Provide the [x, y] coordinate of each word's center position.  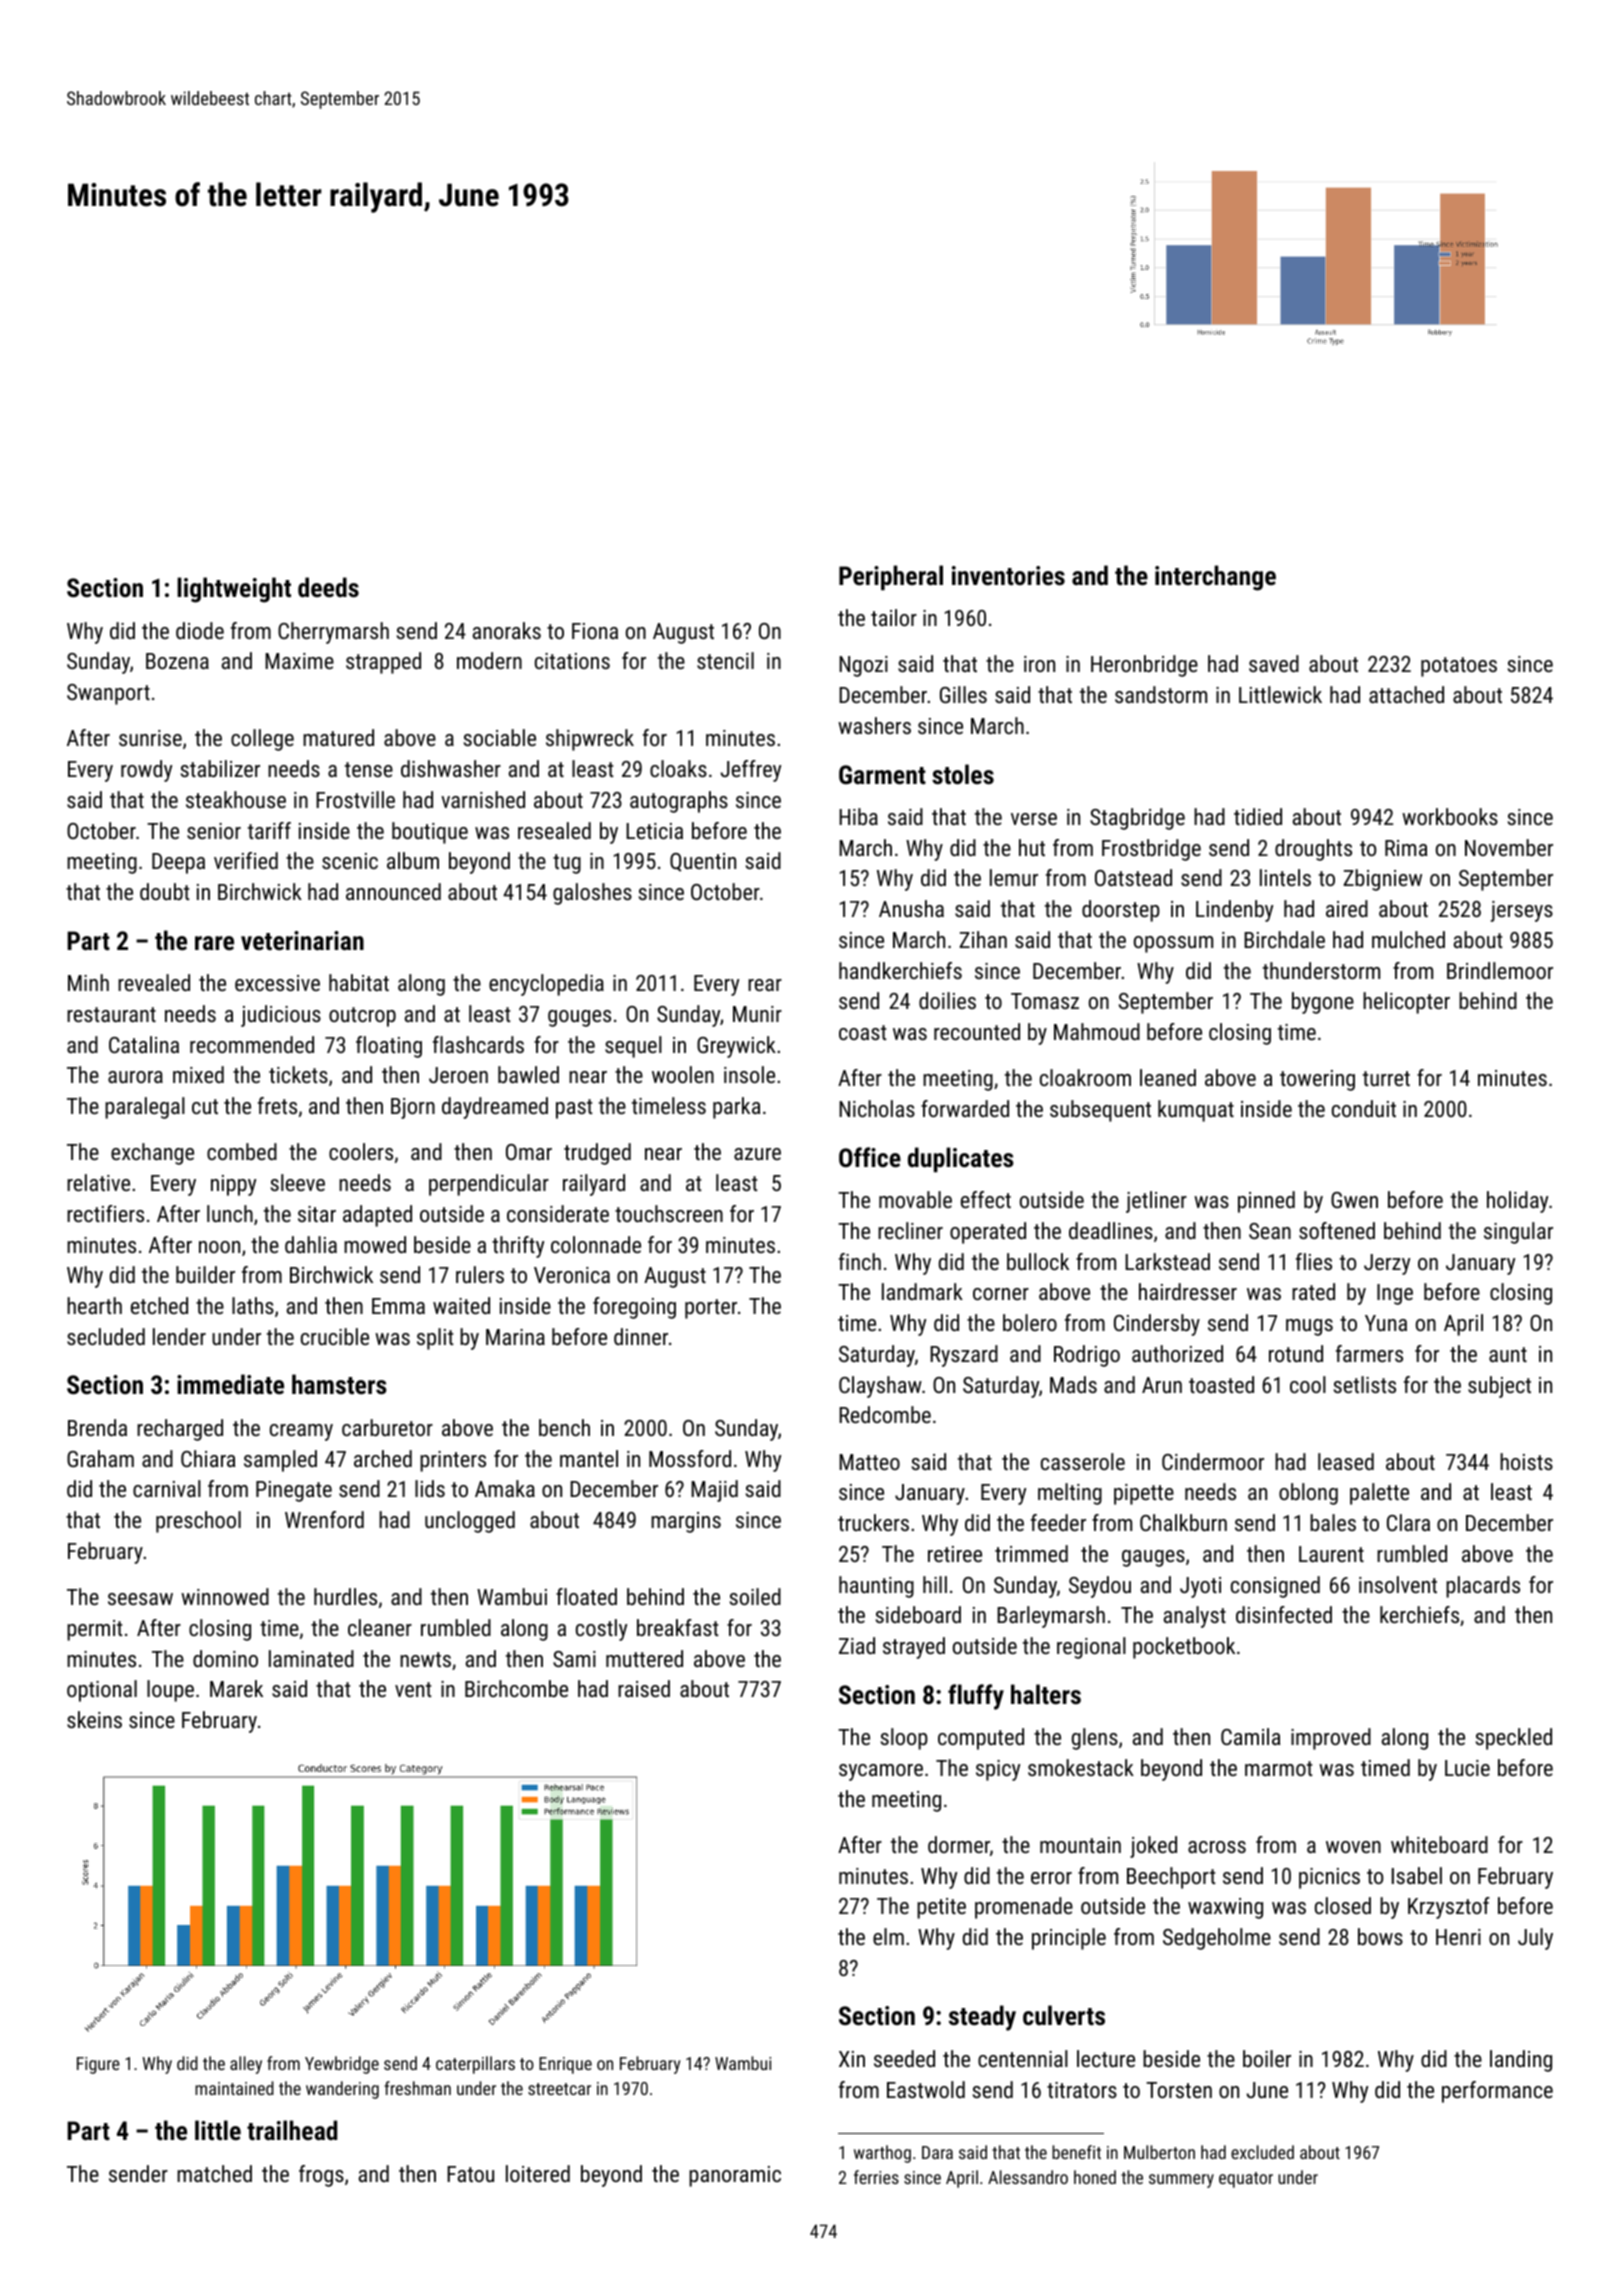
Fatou [470, 2174]
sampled [280, 1461]
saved [1274, 663]
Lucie [1467, 1768]
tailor [894, 617]
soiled [755, 1596]
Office [870, 1157]
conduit [1364, 1108]
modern [489, 660]
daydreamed [495, 1108]
